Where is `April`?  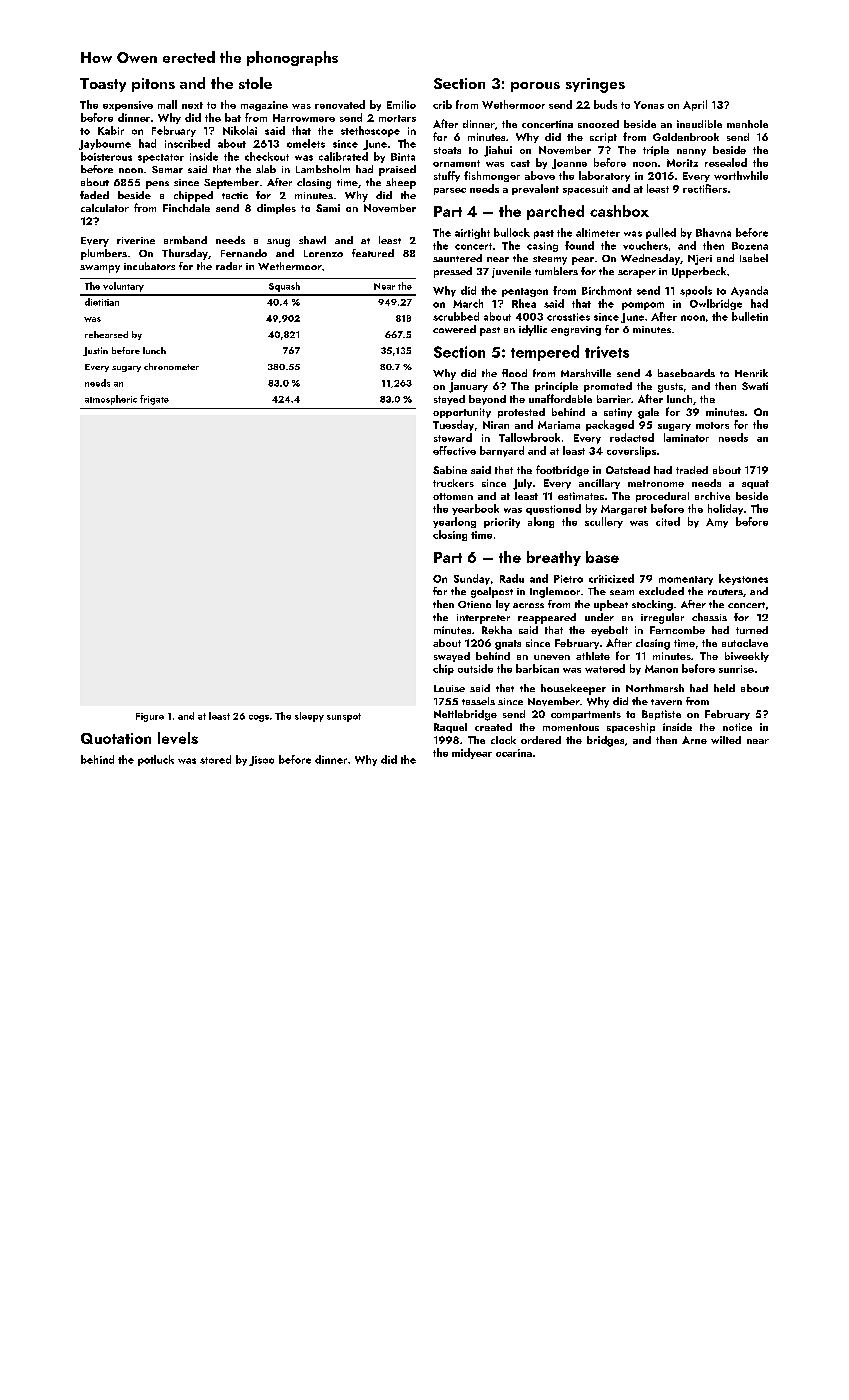 April is located at coordinates (695, 105).
